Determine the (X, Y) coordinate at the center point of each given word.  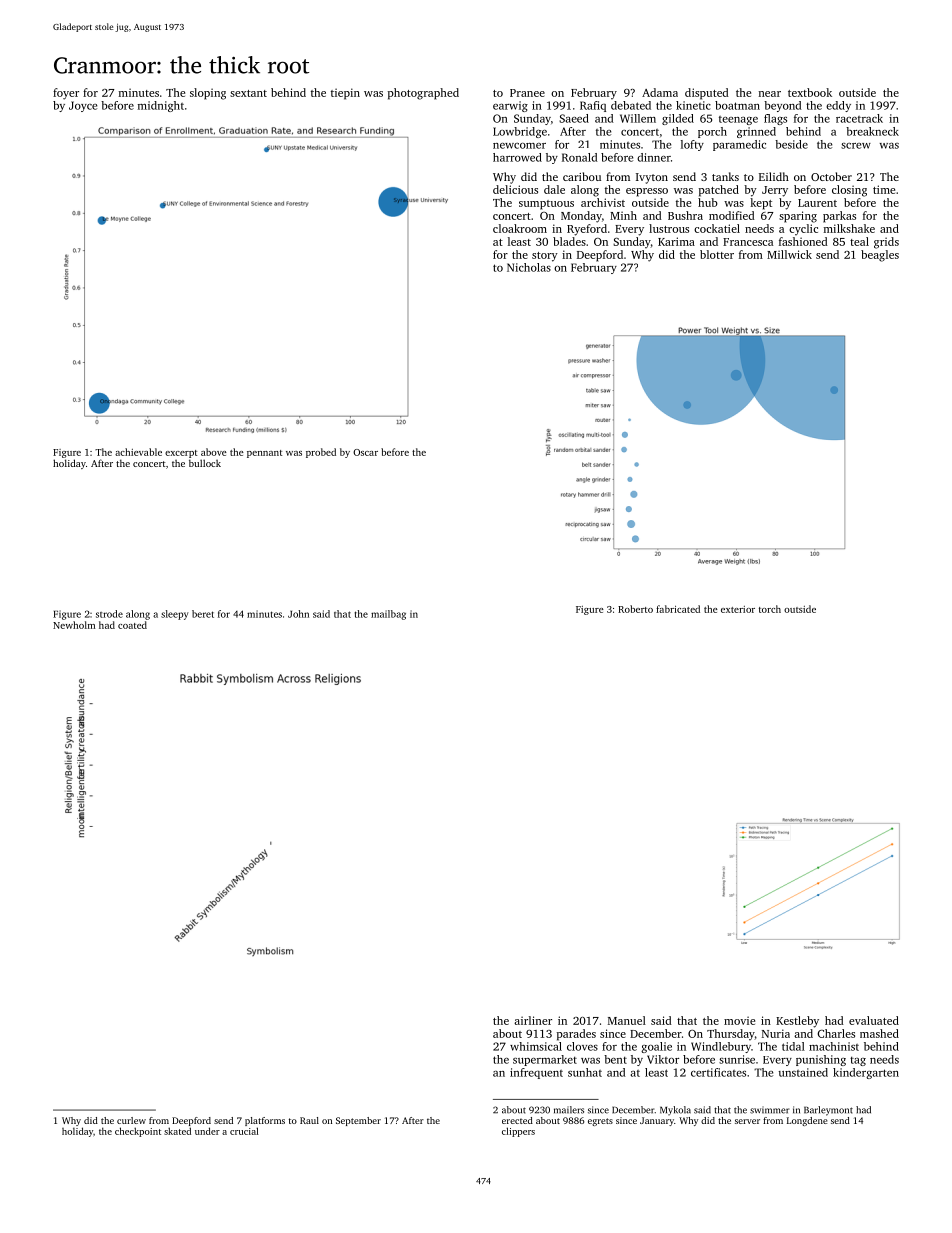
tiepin (345, 94)
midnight (161, 106)
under (207, 1131)
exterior (738, 609)
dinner (654, 157)
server (747, 1121)
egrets (600, 1122)
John (298, 614)
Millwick (789, 254)
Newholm (74, 625)
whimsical (536, 1046)
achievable (138, 452)
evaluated (874, 1020)
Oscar (365, 452)
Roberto (635, 609)
